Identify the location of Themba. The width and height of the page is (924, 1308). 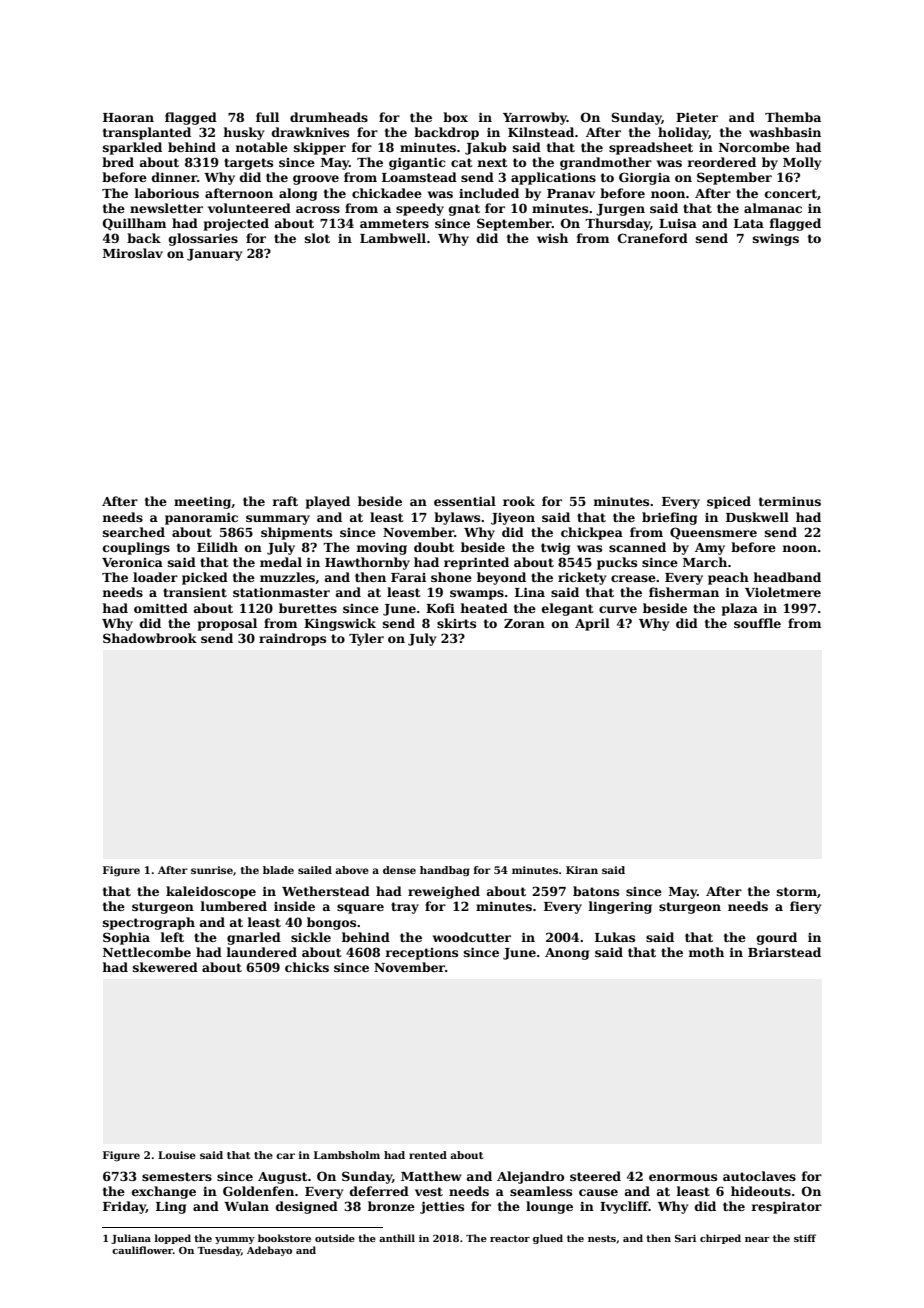
(793, 117).
